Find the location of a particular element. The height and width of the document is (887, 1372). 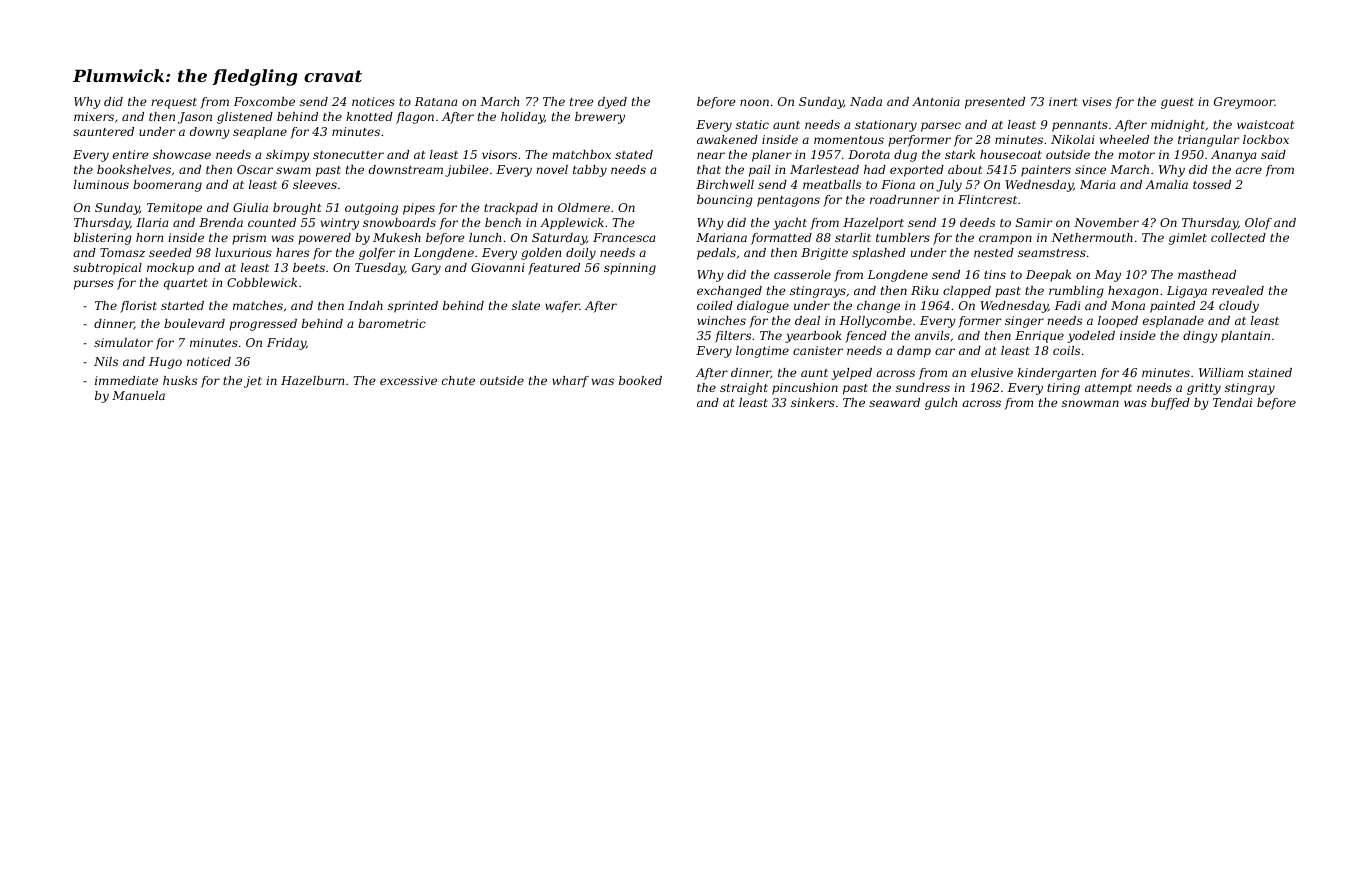

cloudy is located at coordinates (1239, 307).
